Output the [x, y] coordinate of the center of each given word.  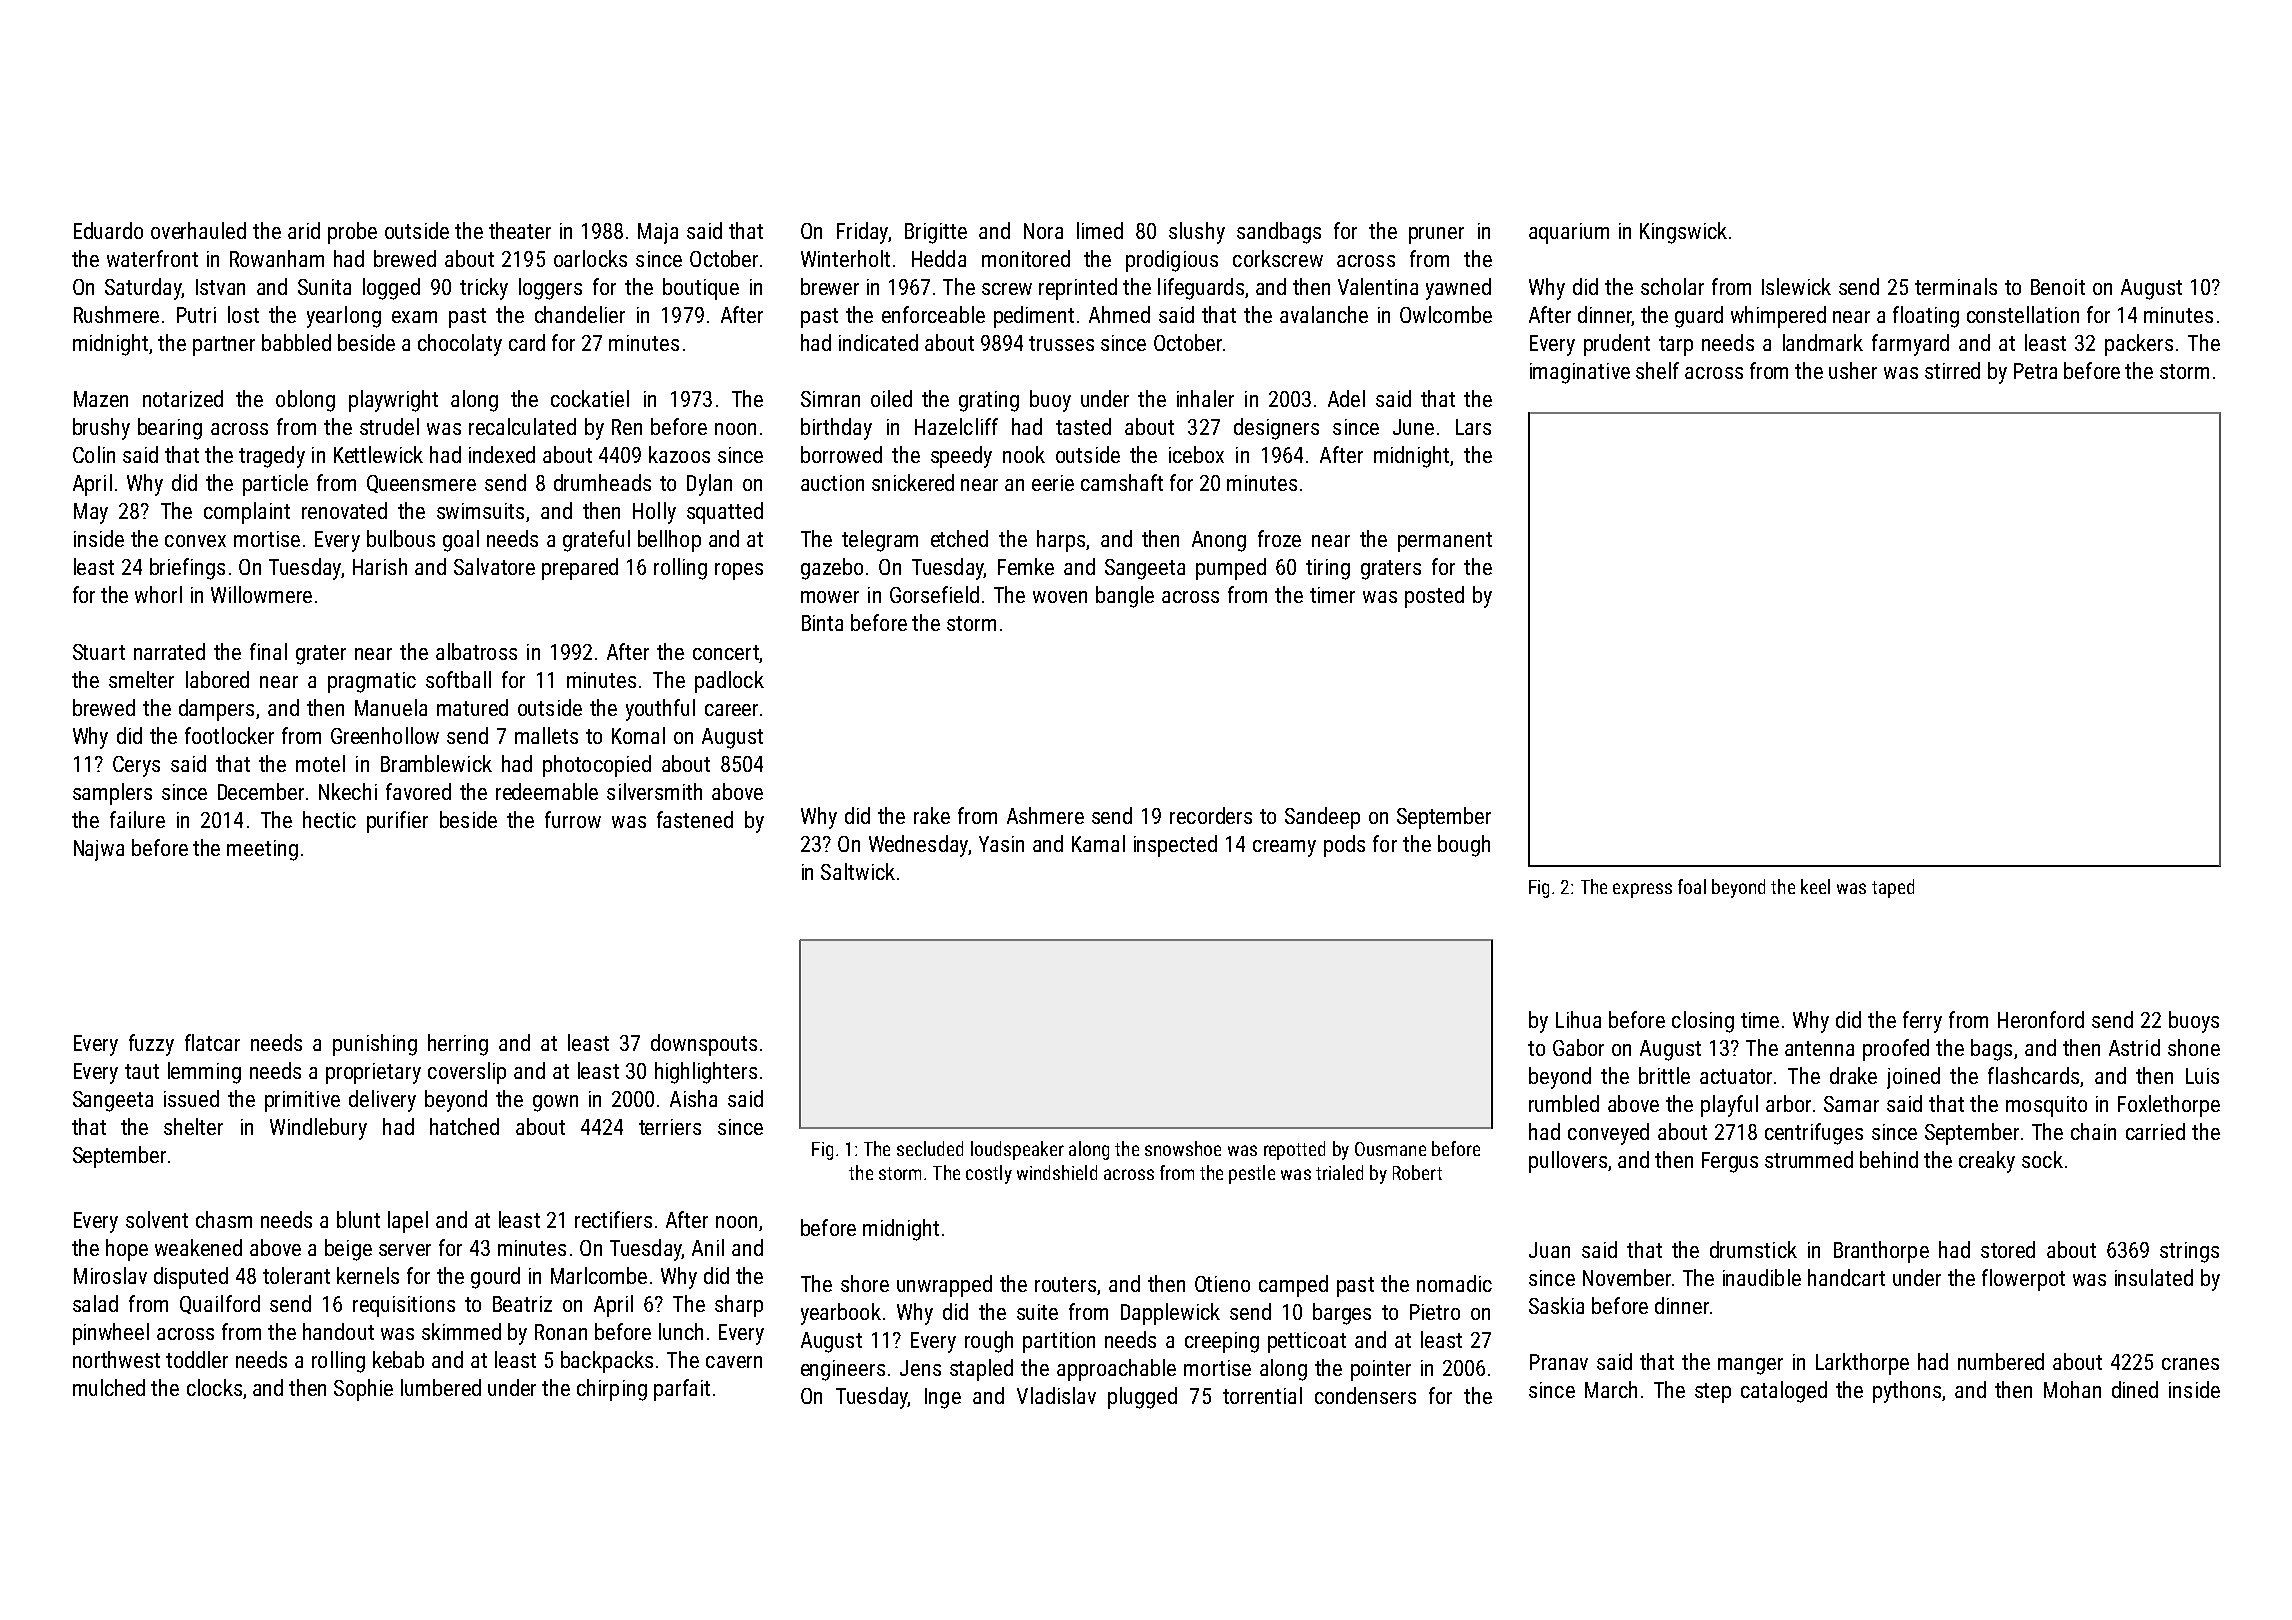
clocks [214, 1387]
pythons [1907, 1392]
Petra [2035, 371]
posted [1434, 597]
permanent [1445, 542]
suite [1037, 1312]
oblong [305, 401]
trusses [1061, 343]
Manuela [391, 707]
